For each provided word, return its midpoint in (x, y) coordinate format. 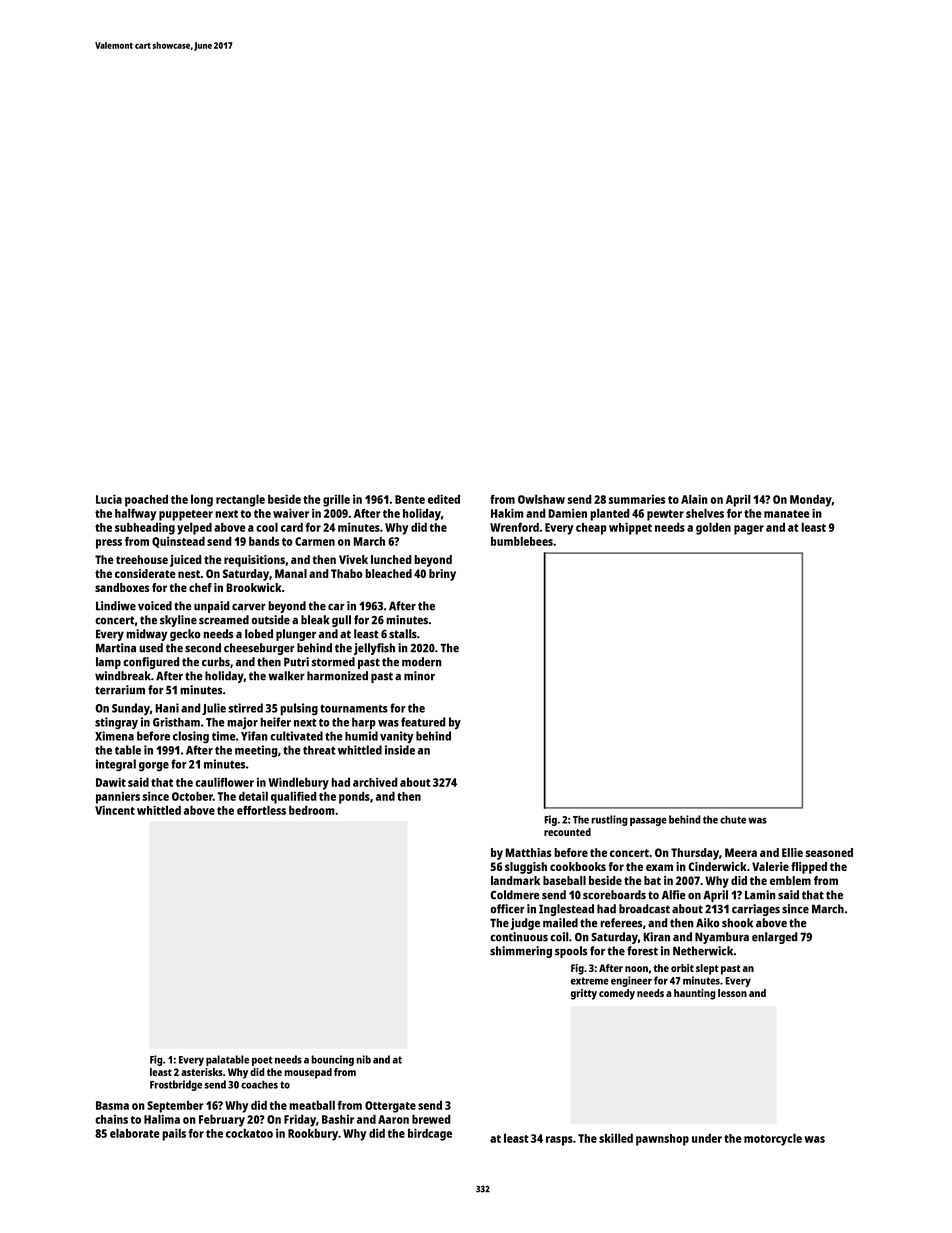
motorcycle (773, 1139)
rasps (559, 1141)
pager (749, 530)
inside (400, 750)
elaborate (134, 1133)
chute (733, 819)
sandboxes (122, 587)
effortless (261, 810)
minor (419, 676)
